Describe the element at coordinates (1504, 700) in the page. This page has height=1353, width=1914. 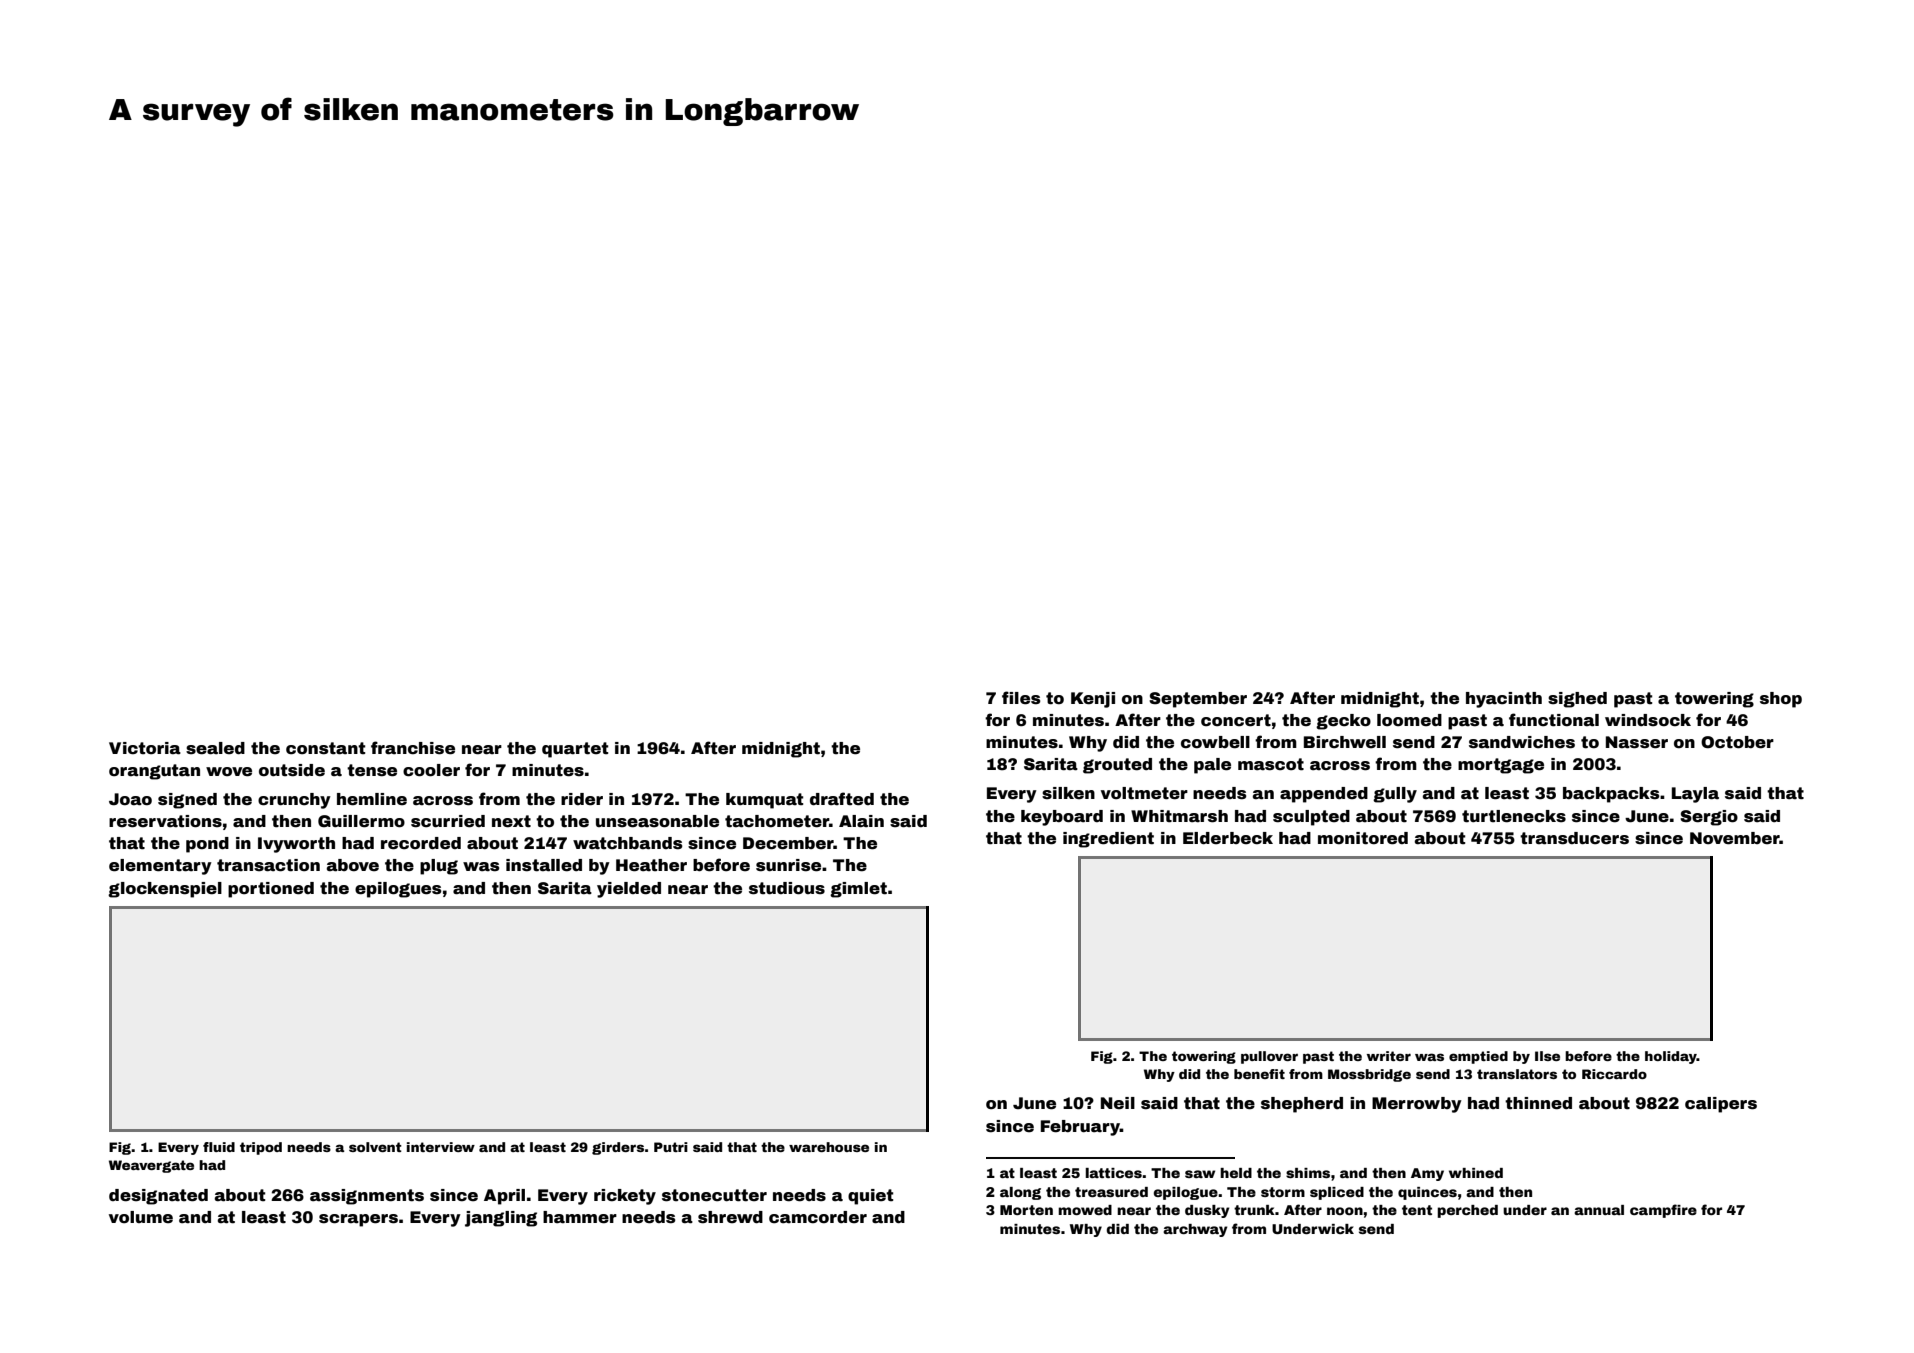
I see `hyacinth` at that location.
